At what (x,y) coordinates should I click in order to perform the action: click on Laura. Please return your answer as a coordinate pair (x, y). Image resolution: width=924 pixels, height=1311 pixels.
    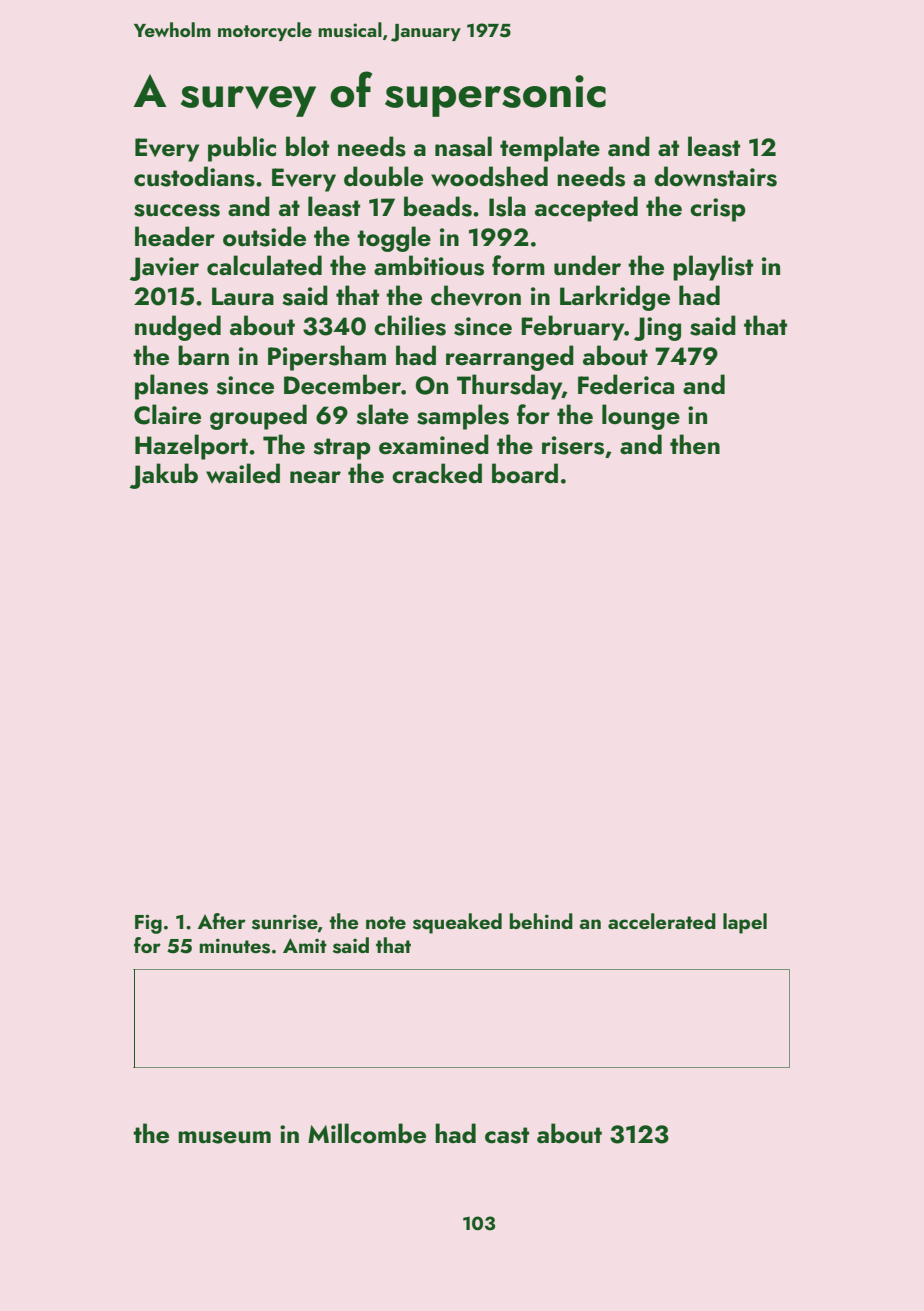
    Looking at the image, I should click on (243, 296).
